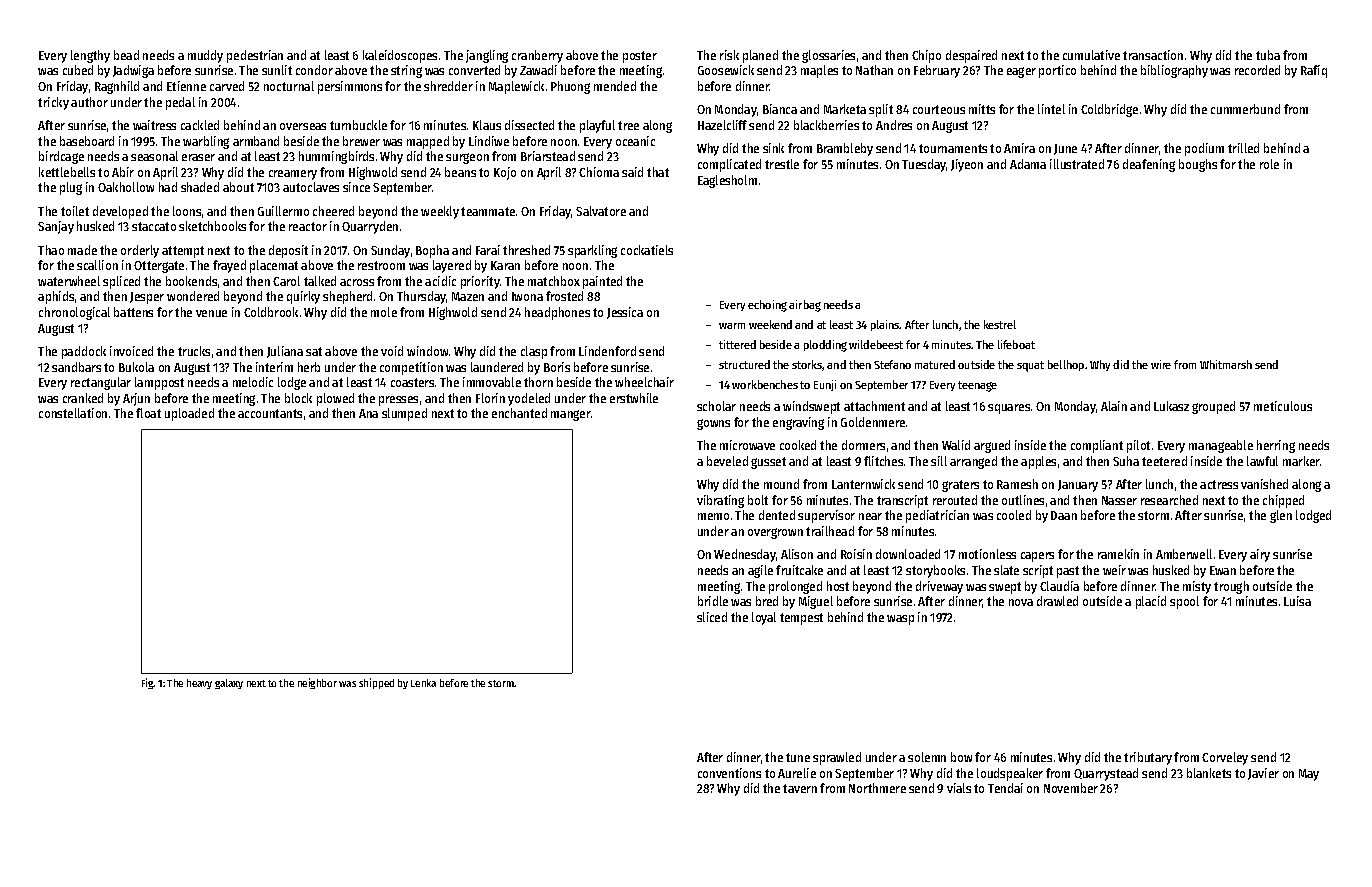 The width and height of the screenshot is (1372, 887). Describe the element at coordinates (317, 683) in the screenshot. I see `neighbor` at that location.
